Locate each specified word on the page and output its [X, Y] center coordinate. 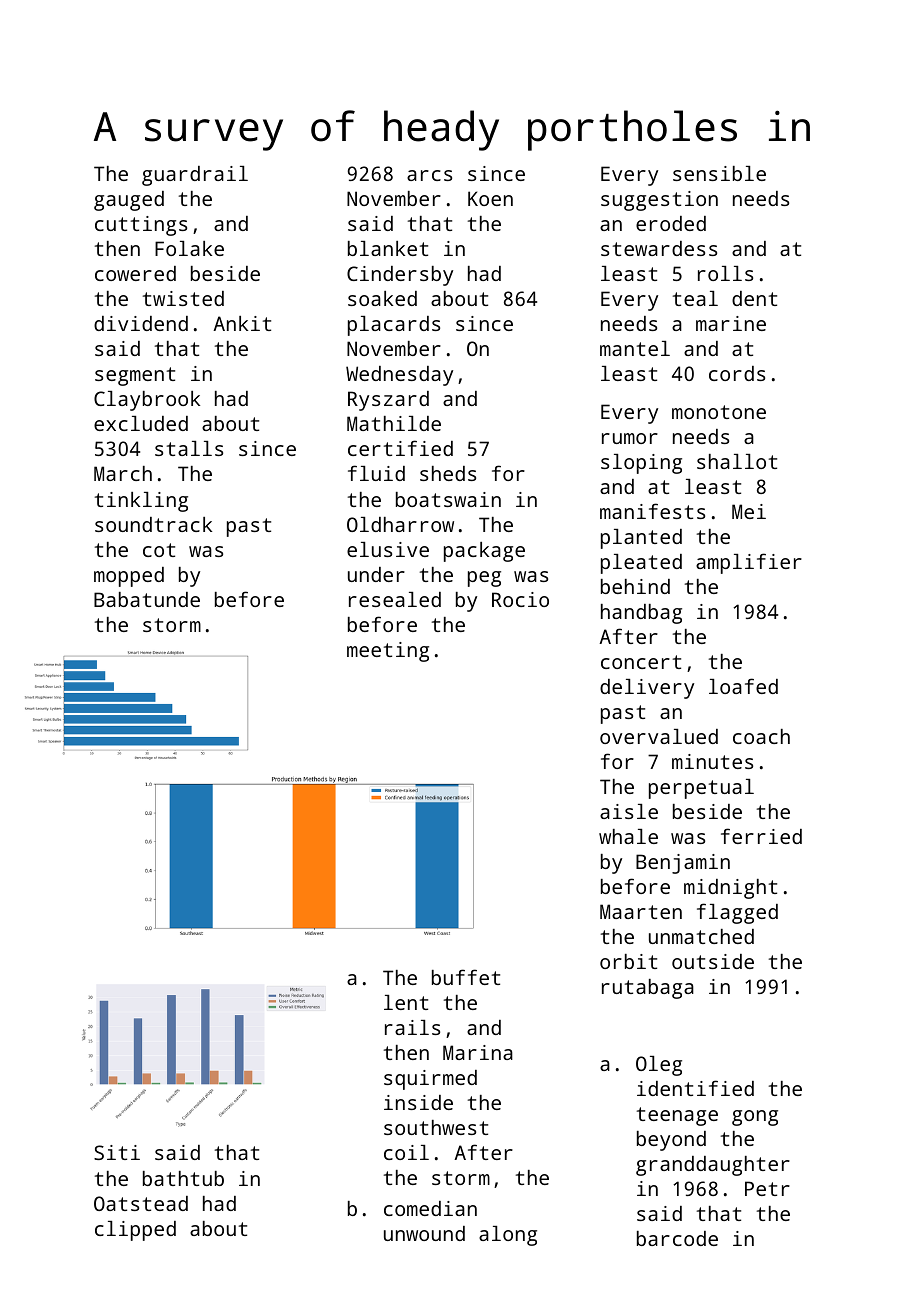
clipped [135, 1231]
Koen [490, 198]
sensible [719, 173]
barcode [677, 1238]
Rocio [520, 599]
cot [159, 550]
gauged [129, 201]
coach [761, 736]
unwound [424, 1233]
